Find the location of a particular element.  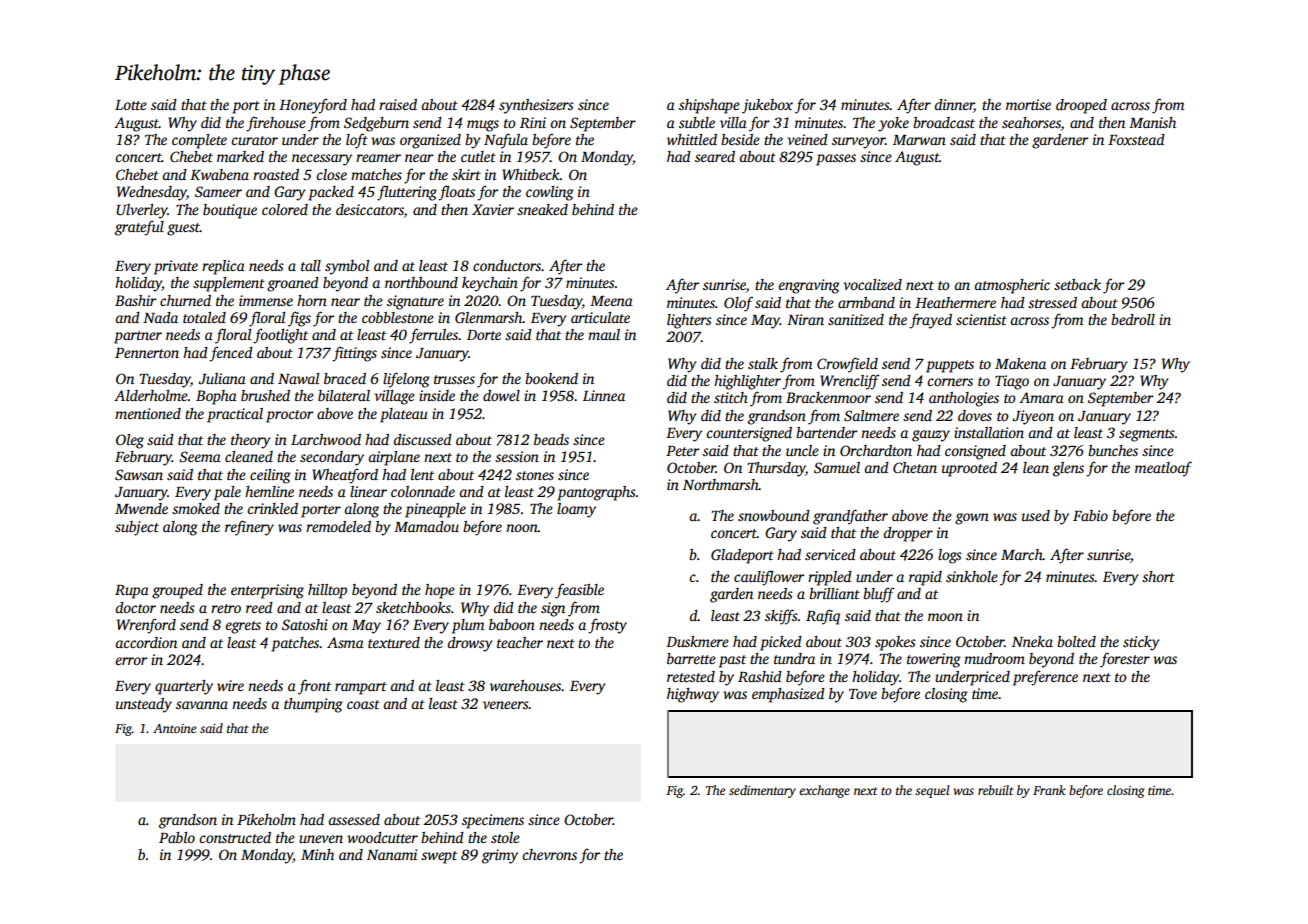

Honeyford is located at coordinates (313, 106).
